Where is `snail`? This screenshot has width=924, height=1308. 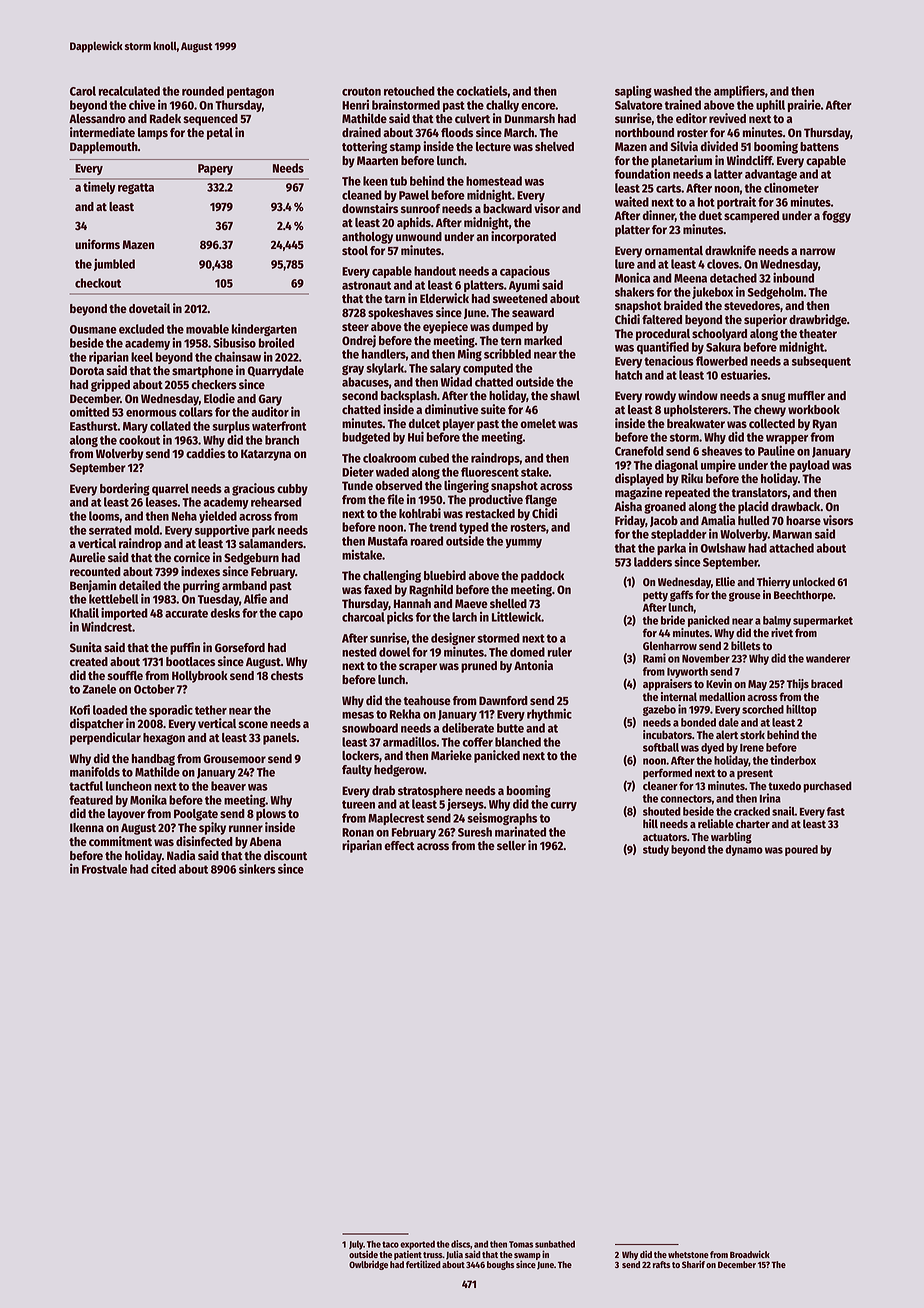
snail is located at coordinates (783, 811).
